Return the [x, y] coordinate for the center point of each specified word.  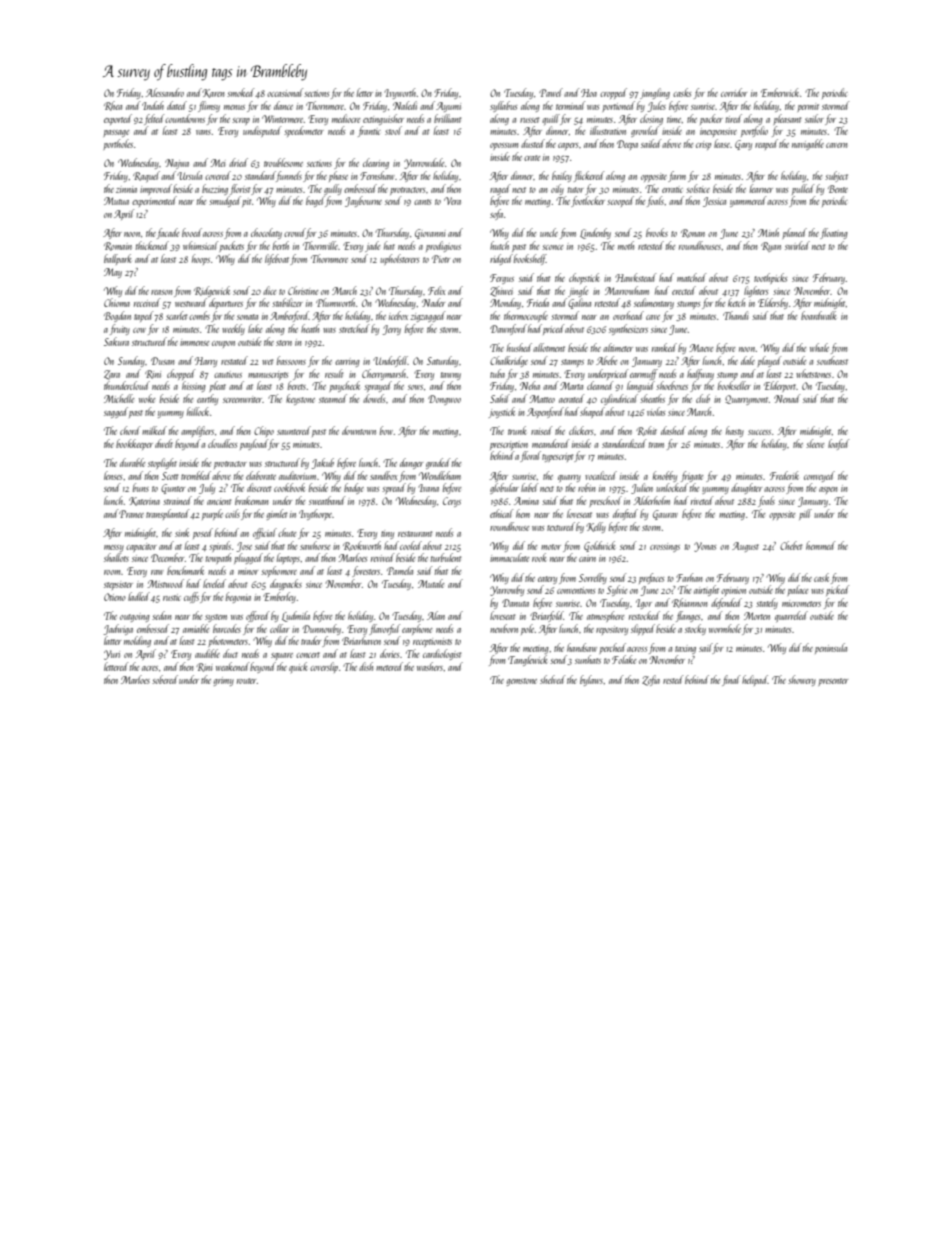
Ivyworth [400, 93]
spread [394, 488]
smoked [240, 92]
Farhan [689, 577]
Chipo [264, 431]
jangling [655, 93]
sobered [165, 679]
